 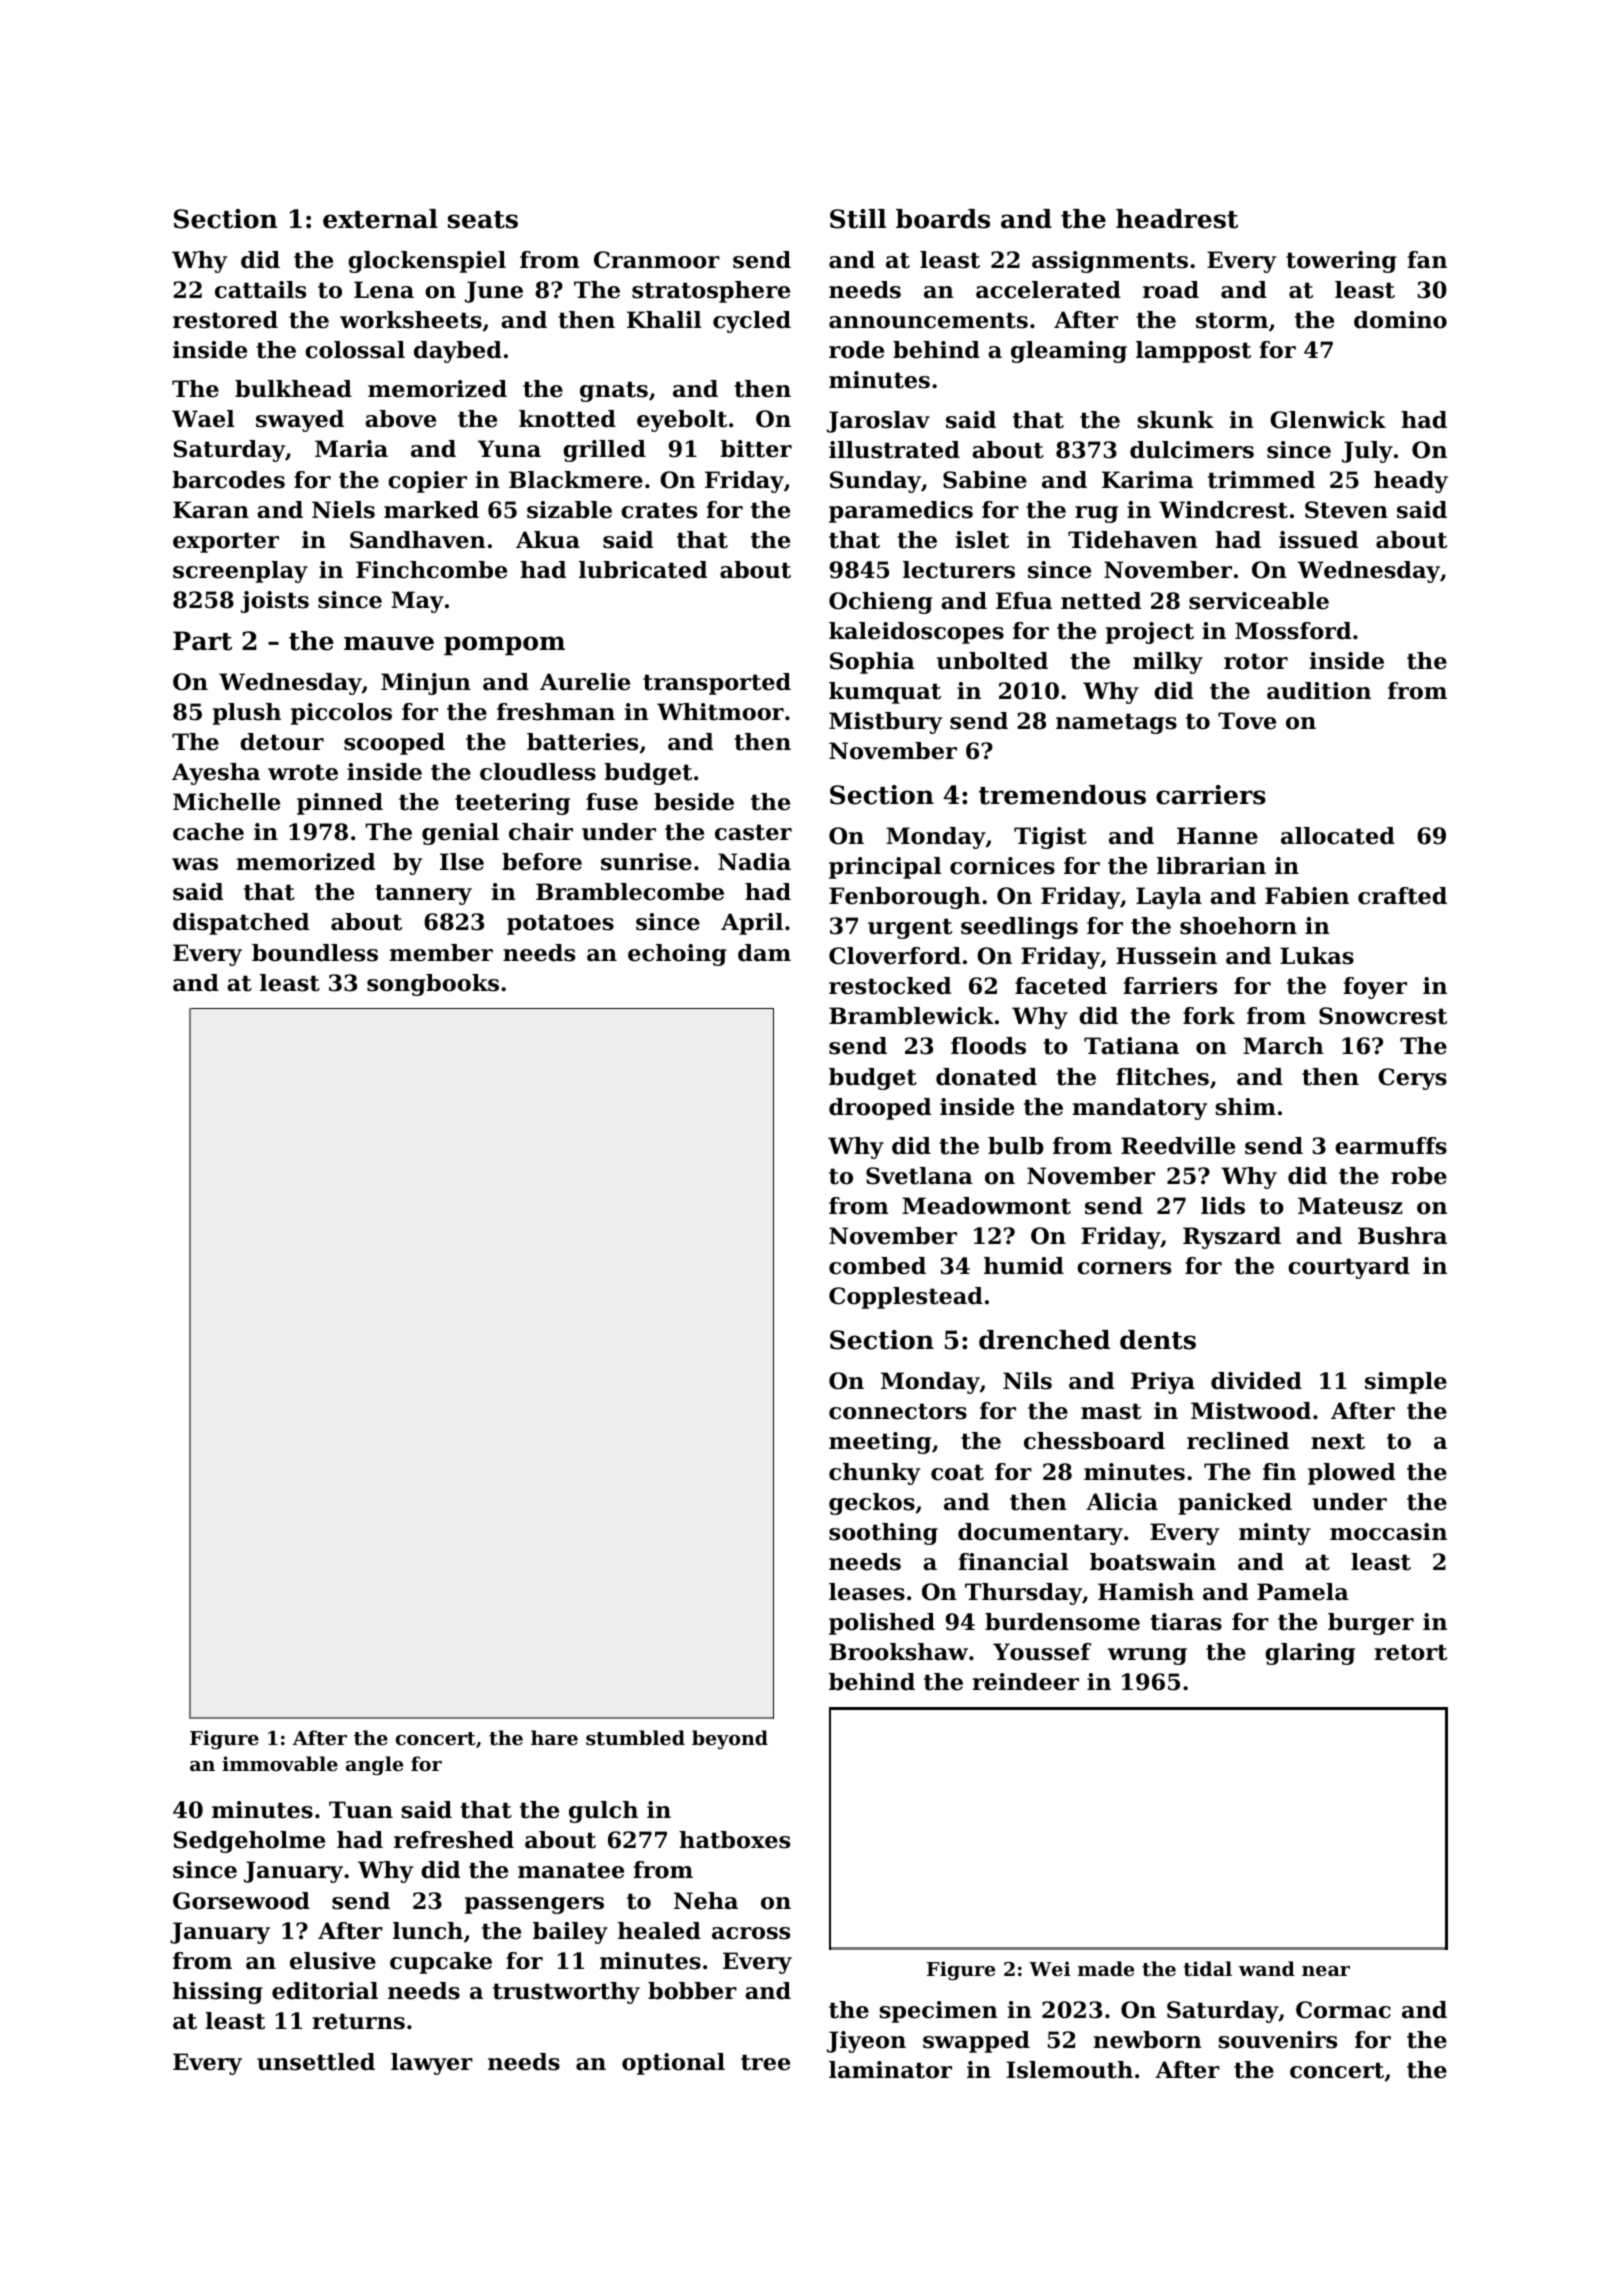 I want to click on near, so click(x=1326, y=1971).
